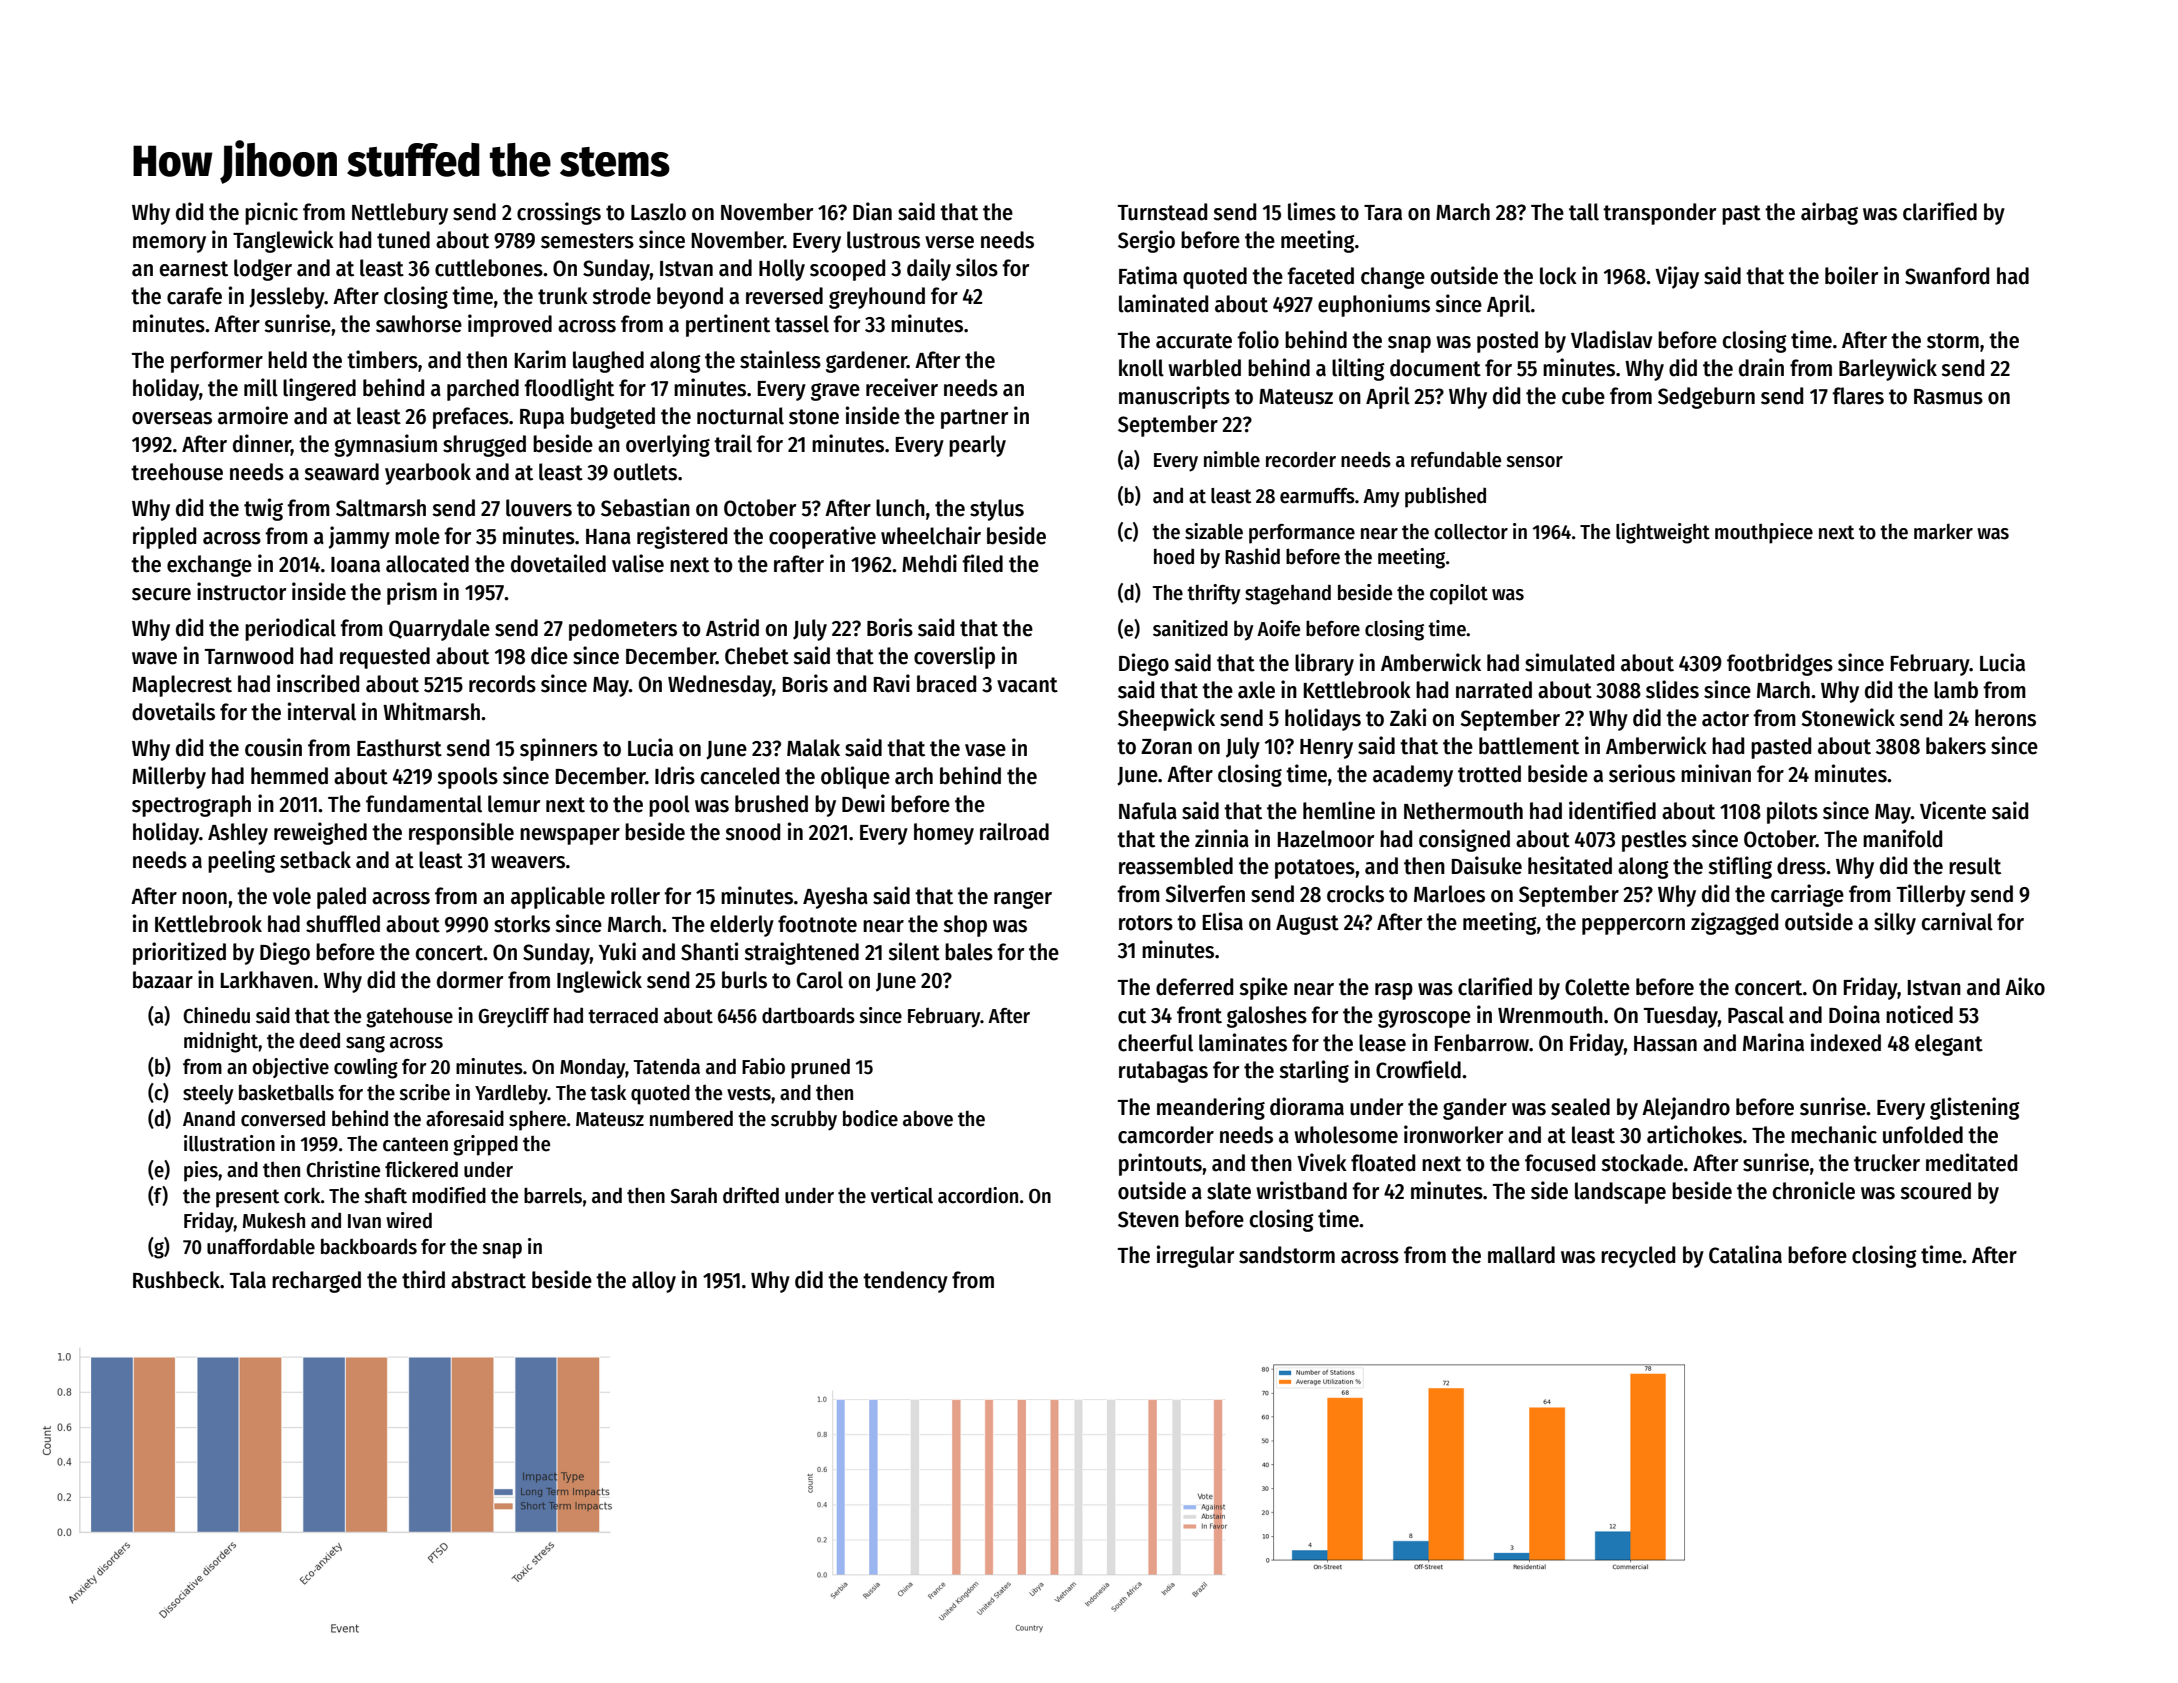 This screenshot has width=2178, height=1683. Describe the element at coordinates (1521, 1255) in the screenshot. I see `mallard` at that location.
